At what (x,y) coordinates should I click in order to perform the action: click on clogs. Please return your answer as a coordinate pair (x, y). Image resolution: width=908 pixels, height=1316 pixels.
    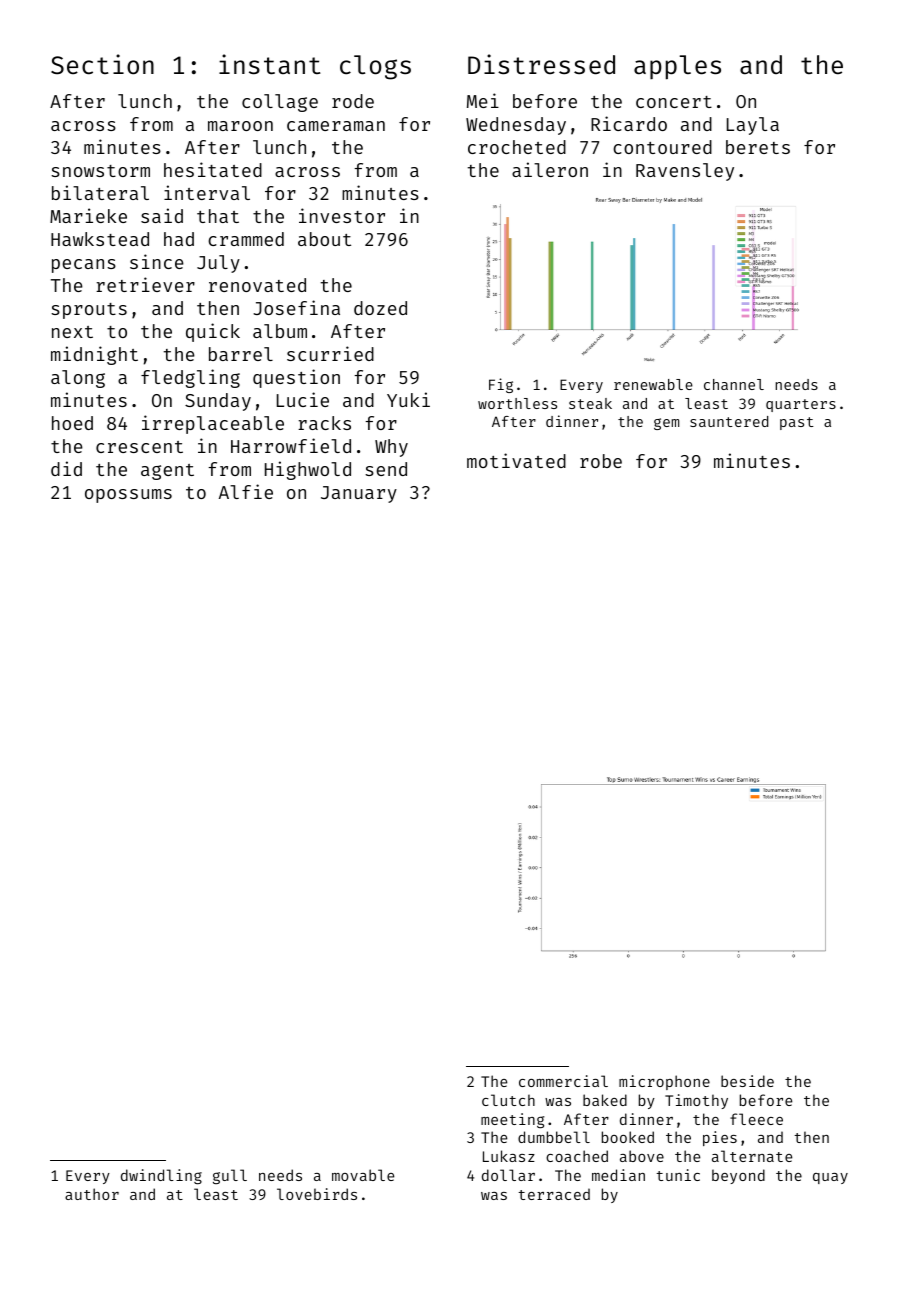
    Looking at the image, I should click on (375, 67).
